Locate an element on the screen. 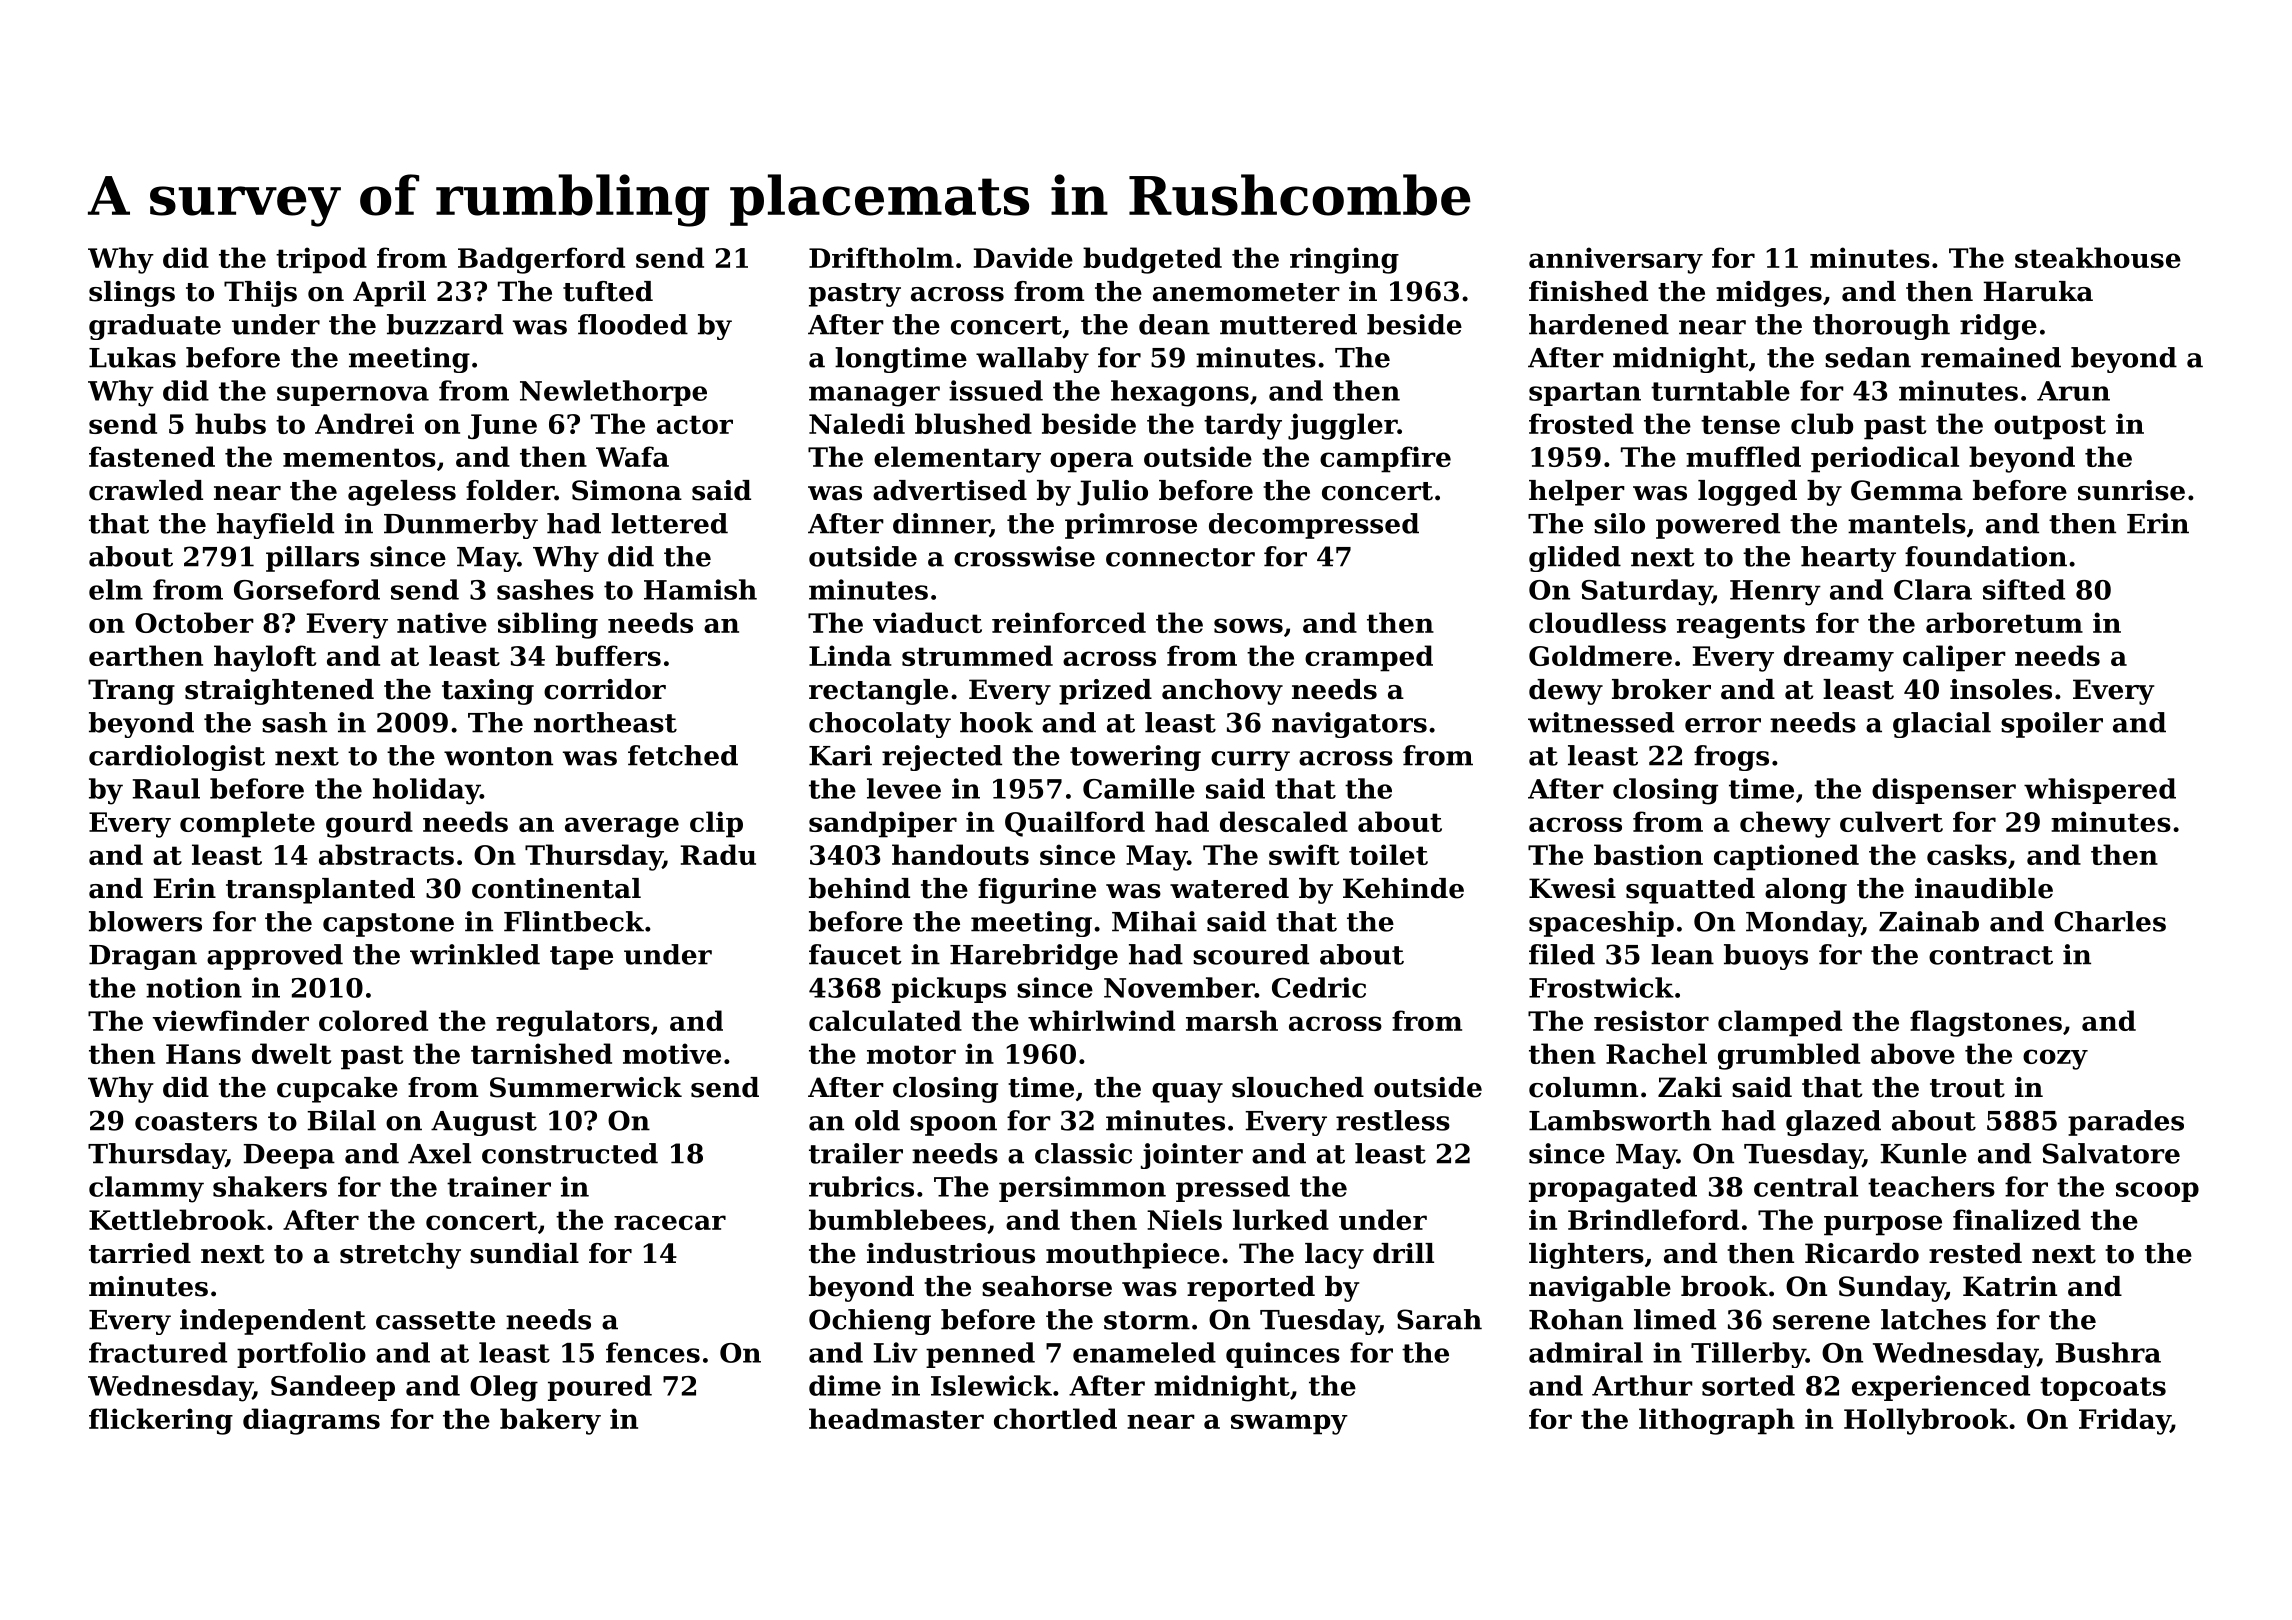 The height and width of the screenshot is (1620, 2292). quinces is located at coordinates (1283, 1355).
